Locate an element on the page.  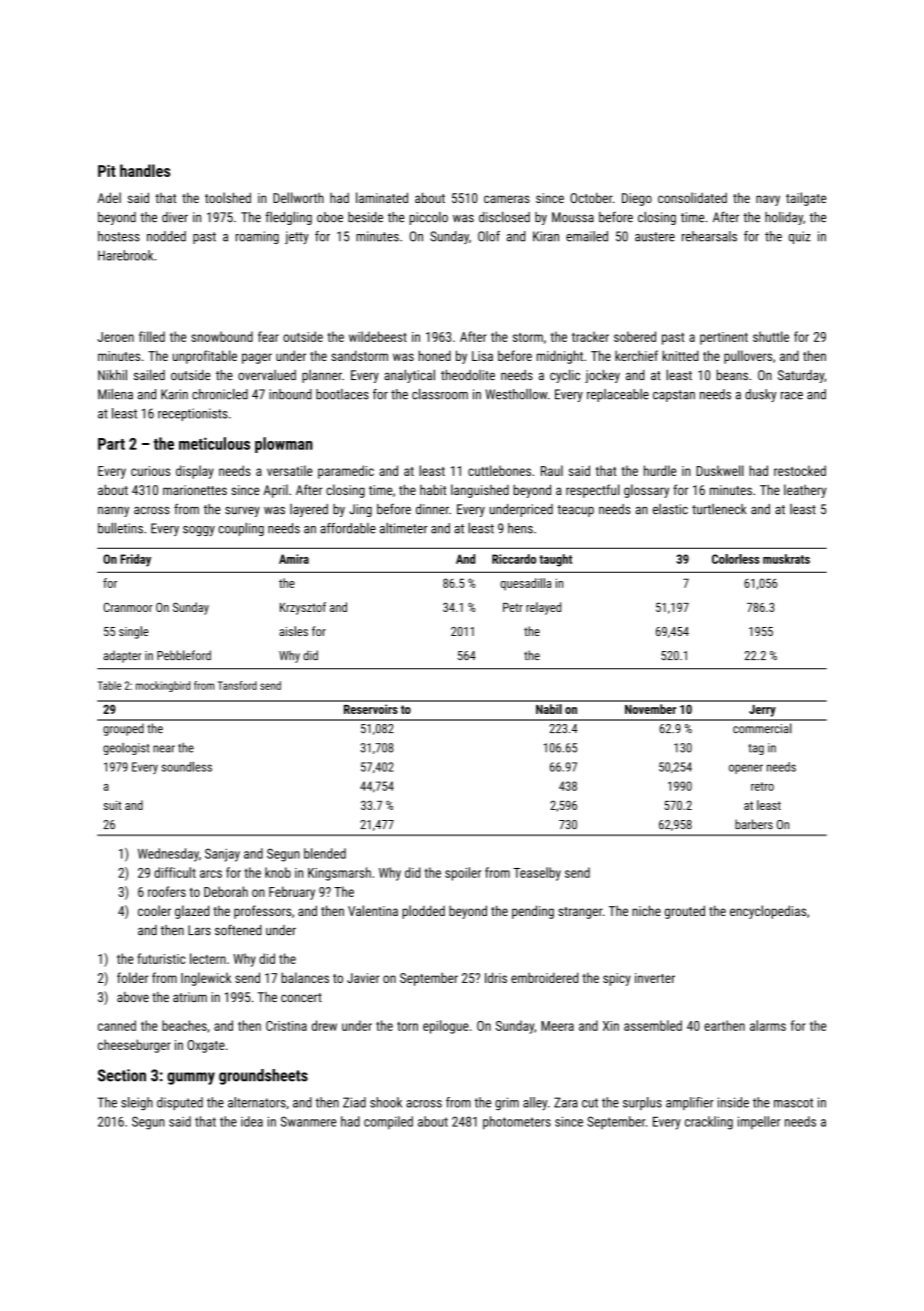
laminated is located at coordinates (382, 197).
